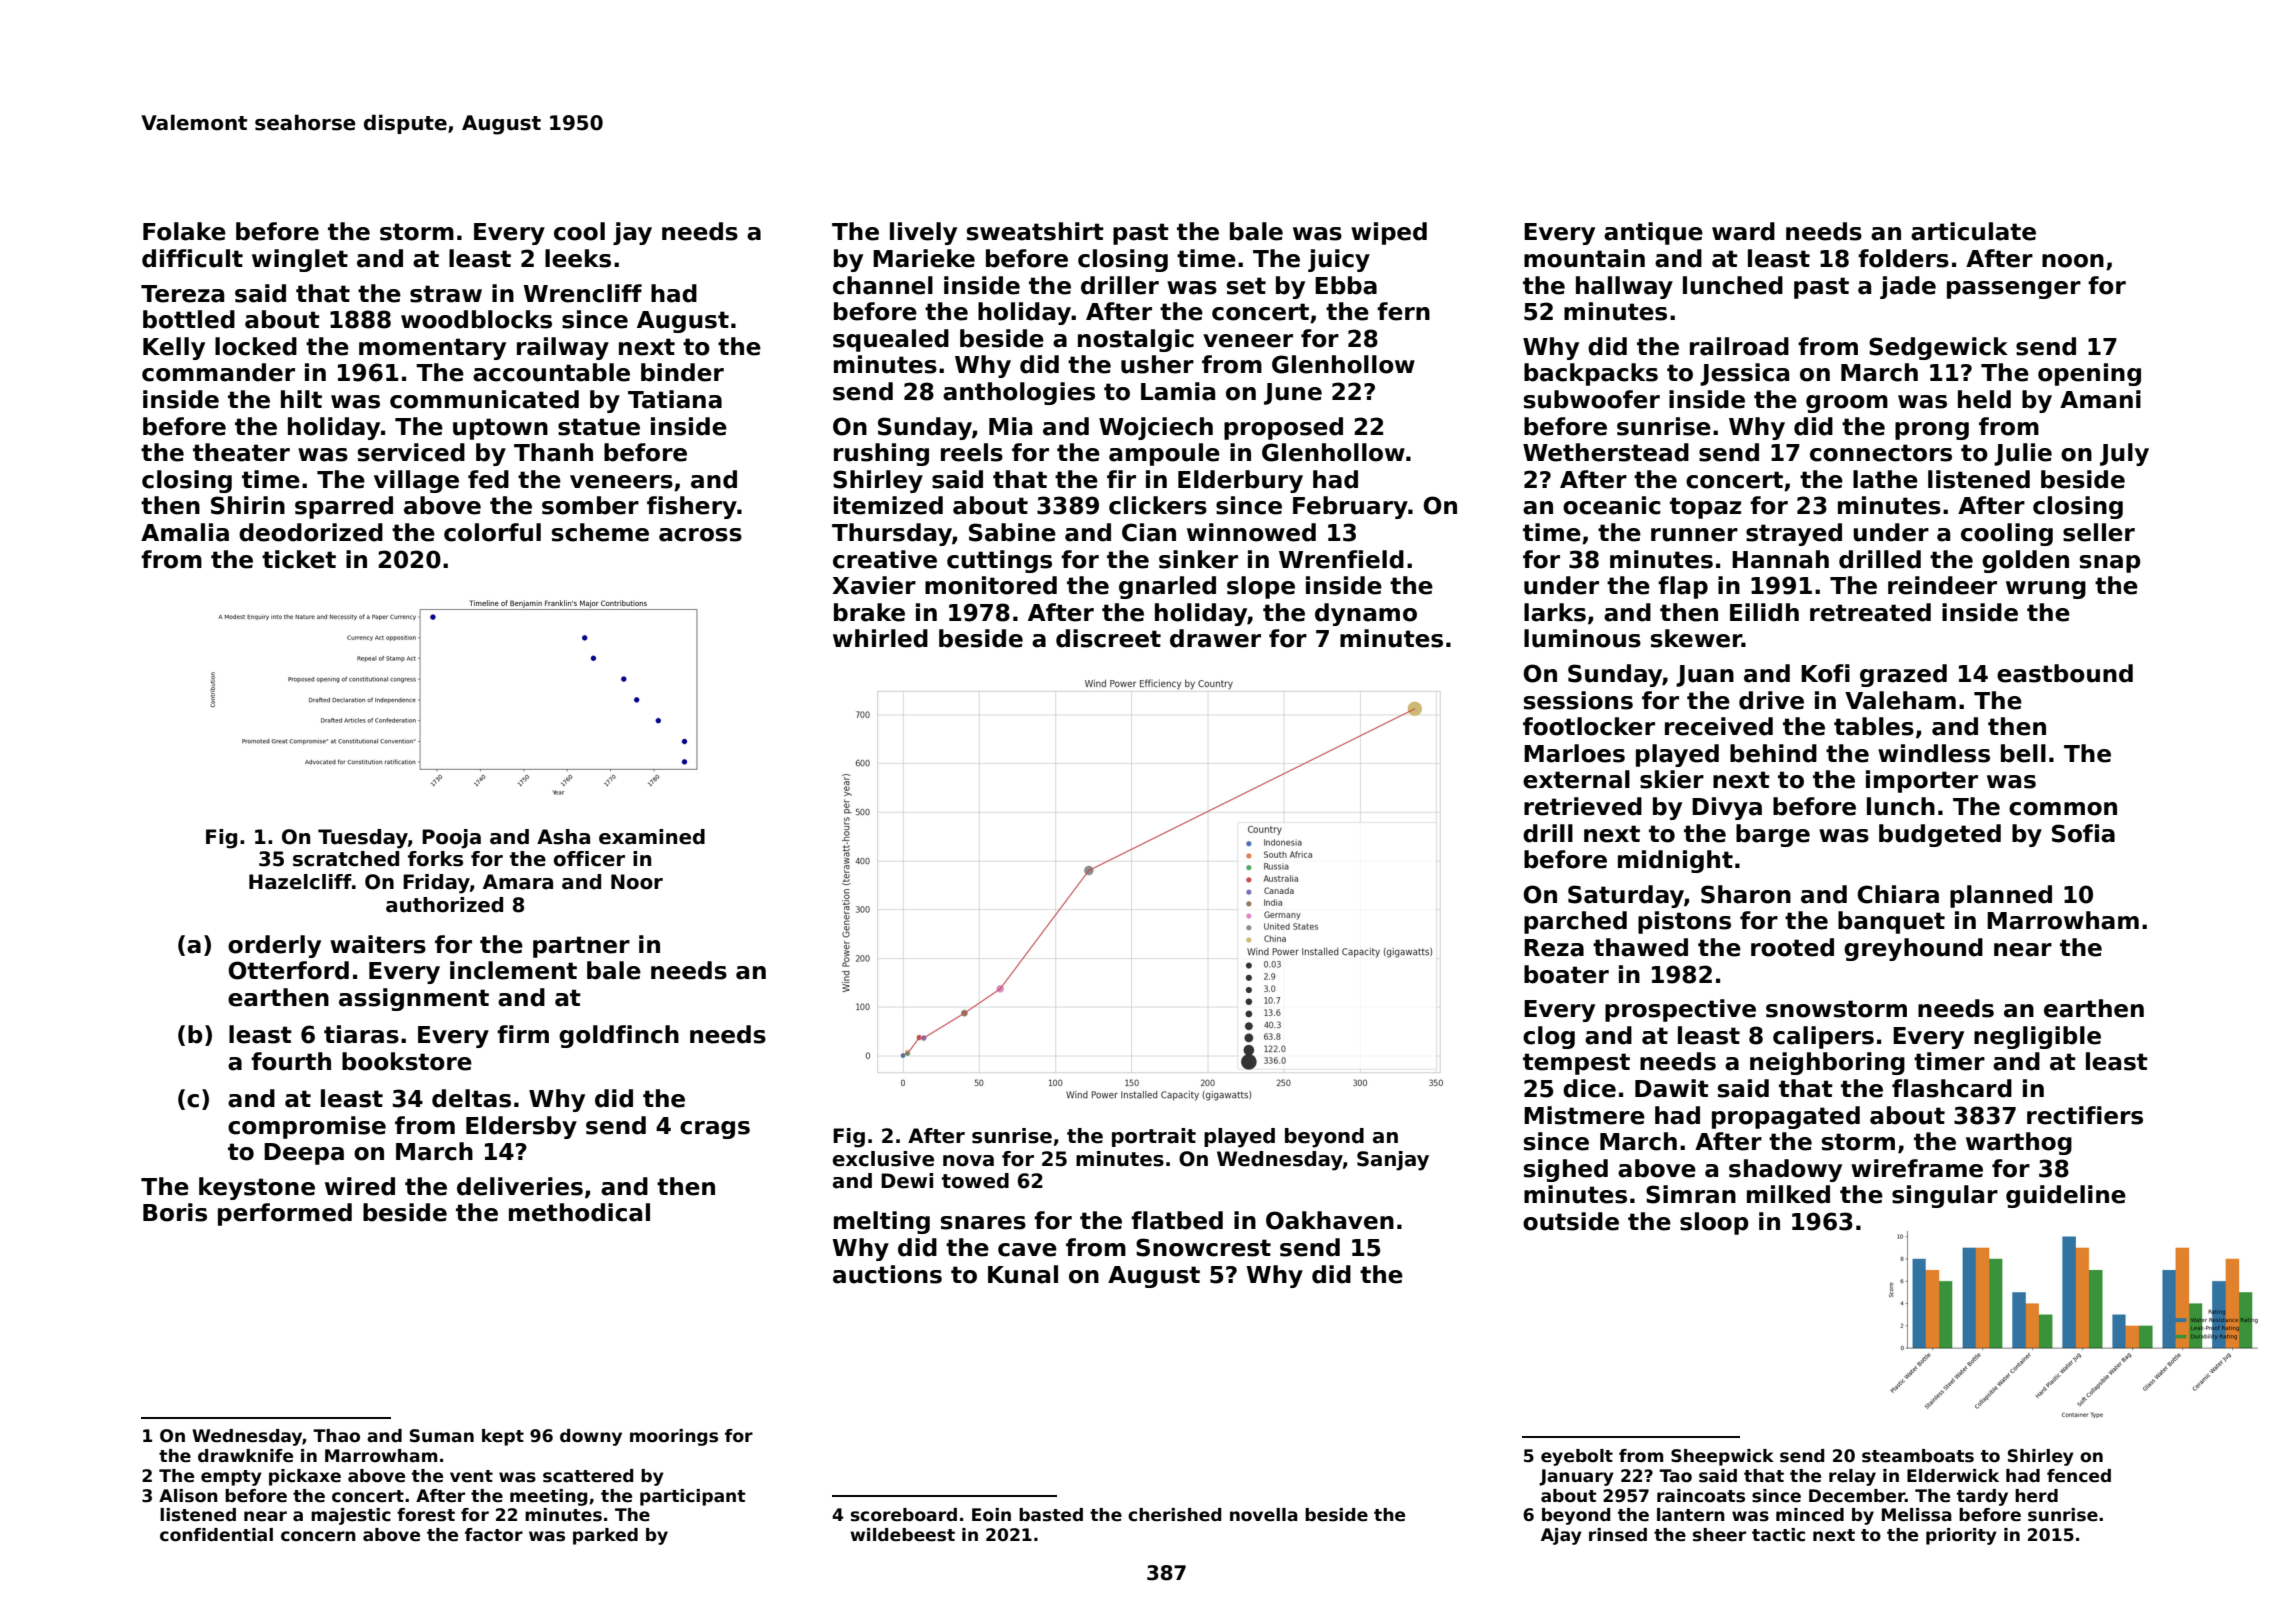  Describe the element at coordinates (578, 258) in the document. I see `leeks` at that location.
